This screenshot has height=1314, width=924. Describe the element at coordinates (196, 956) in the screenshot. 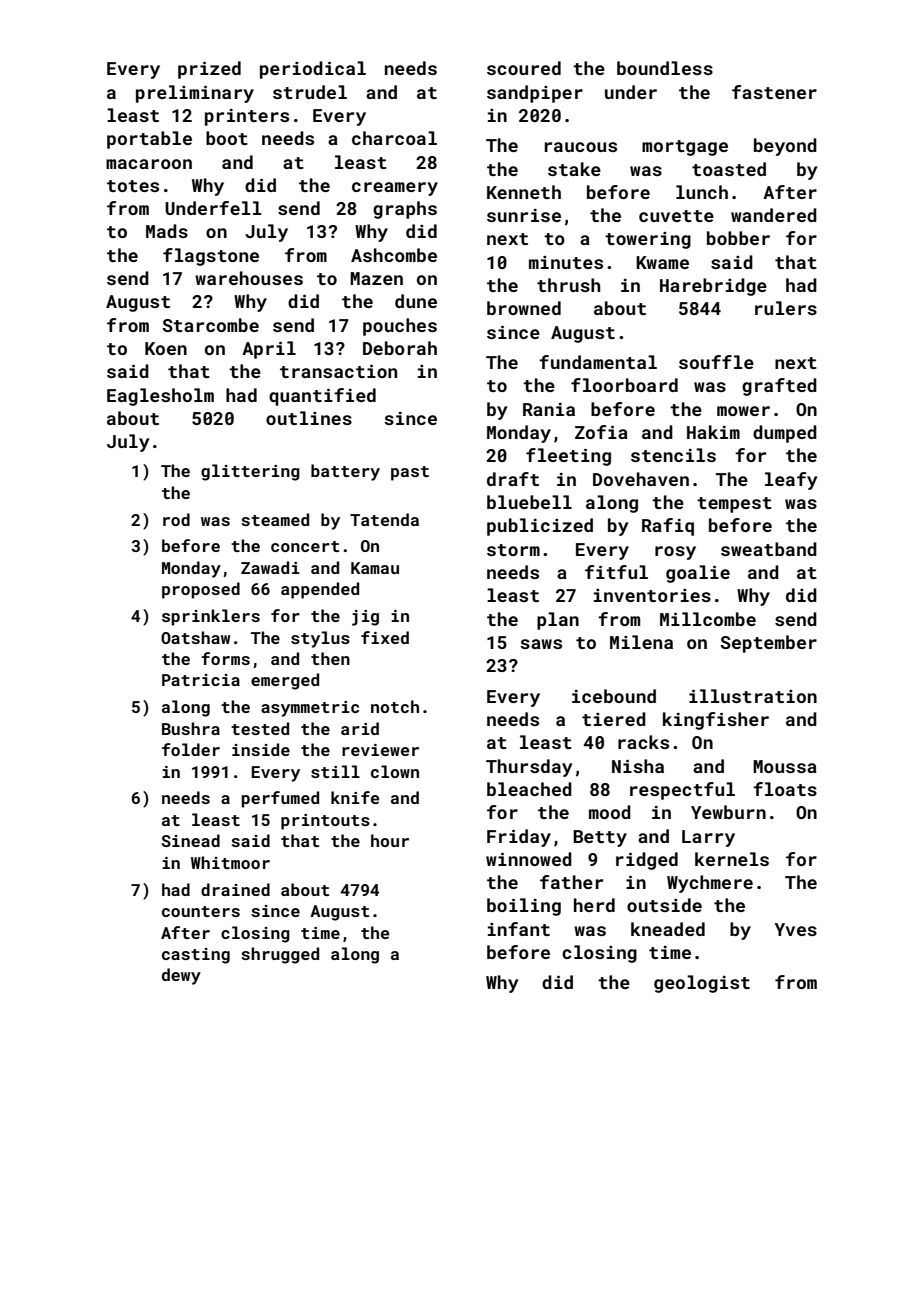

I see `casting` at that location.
